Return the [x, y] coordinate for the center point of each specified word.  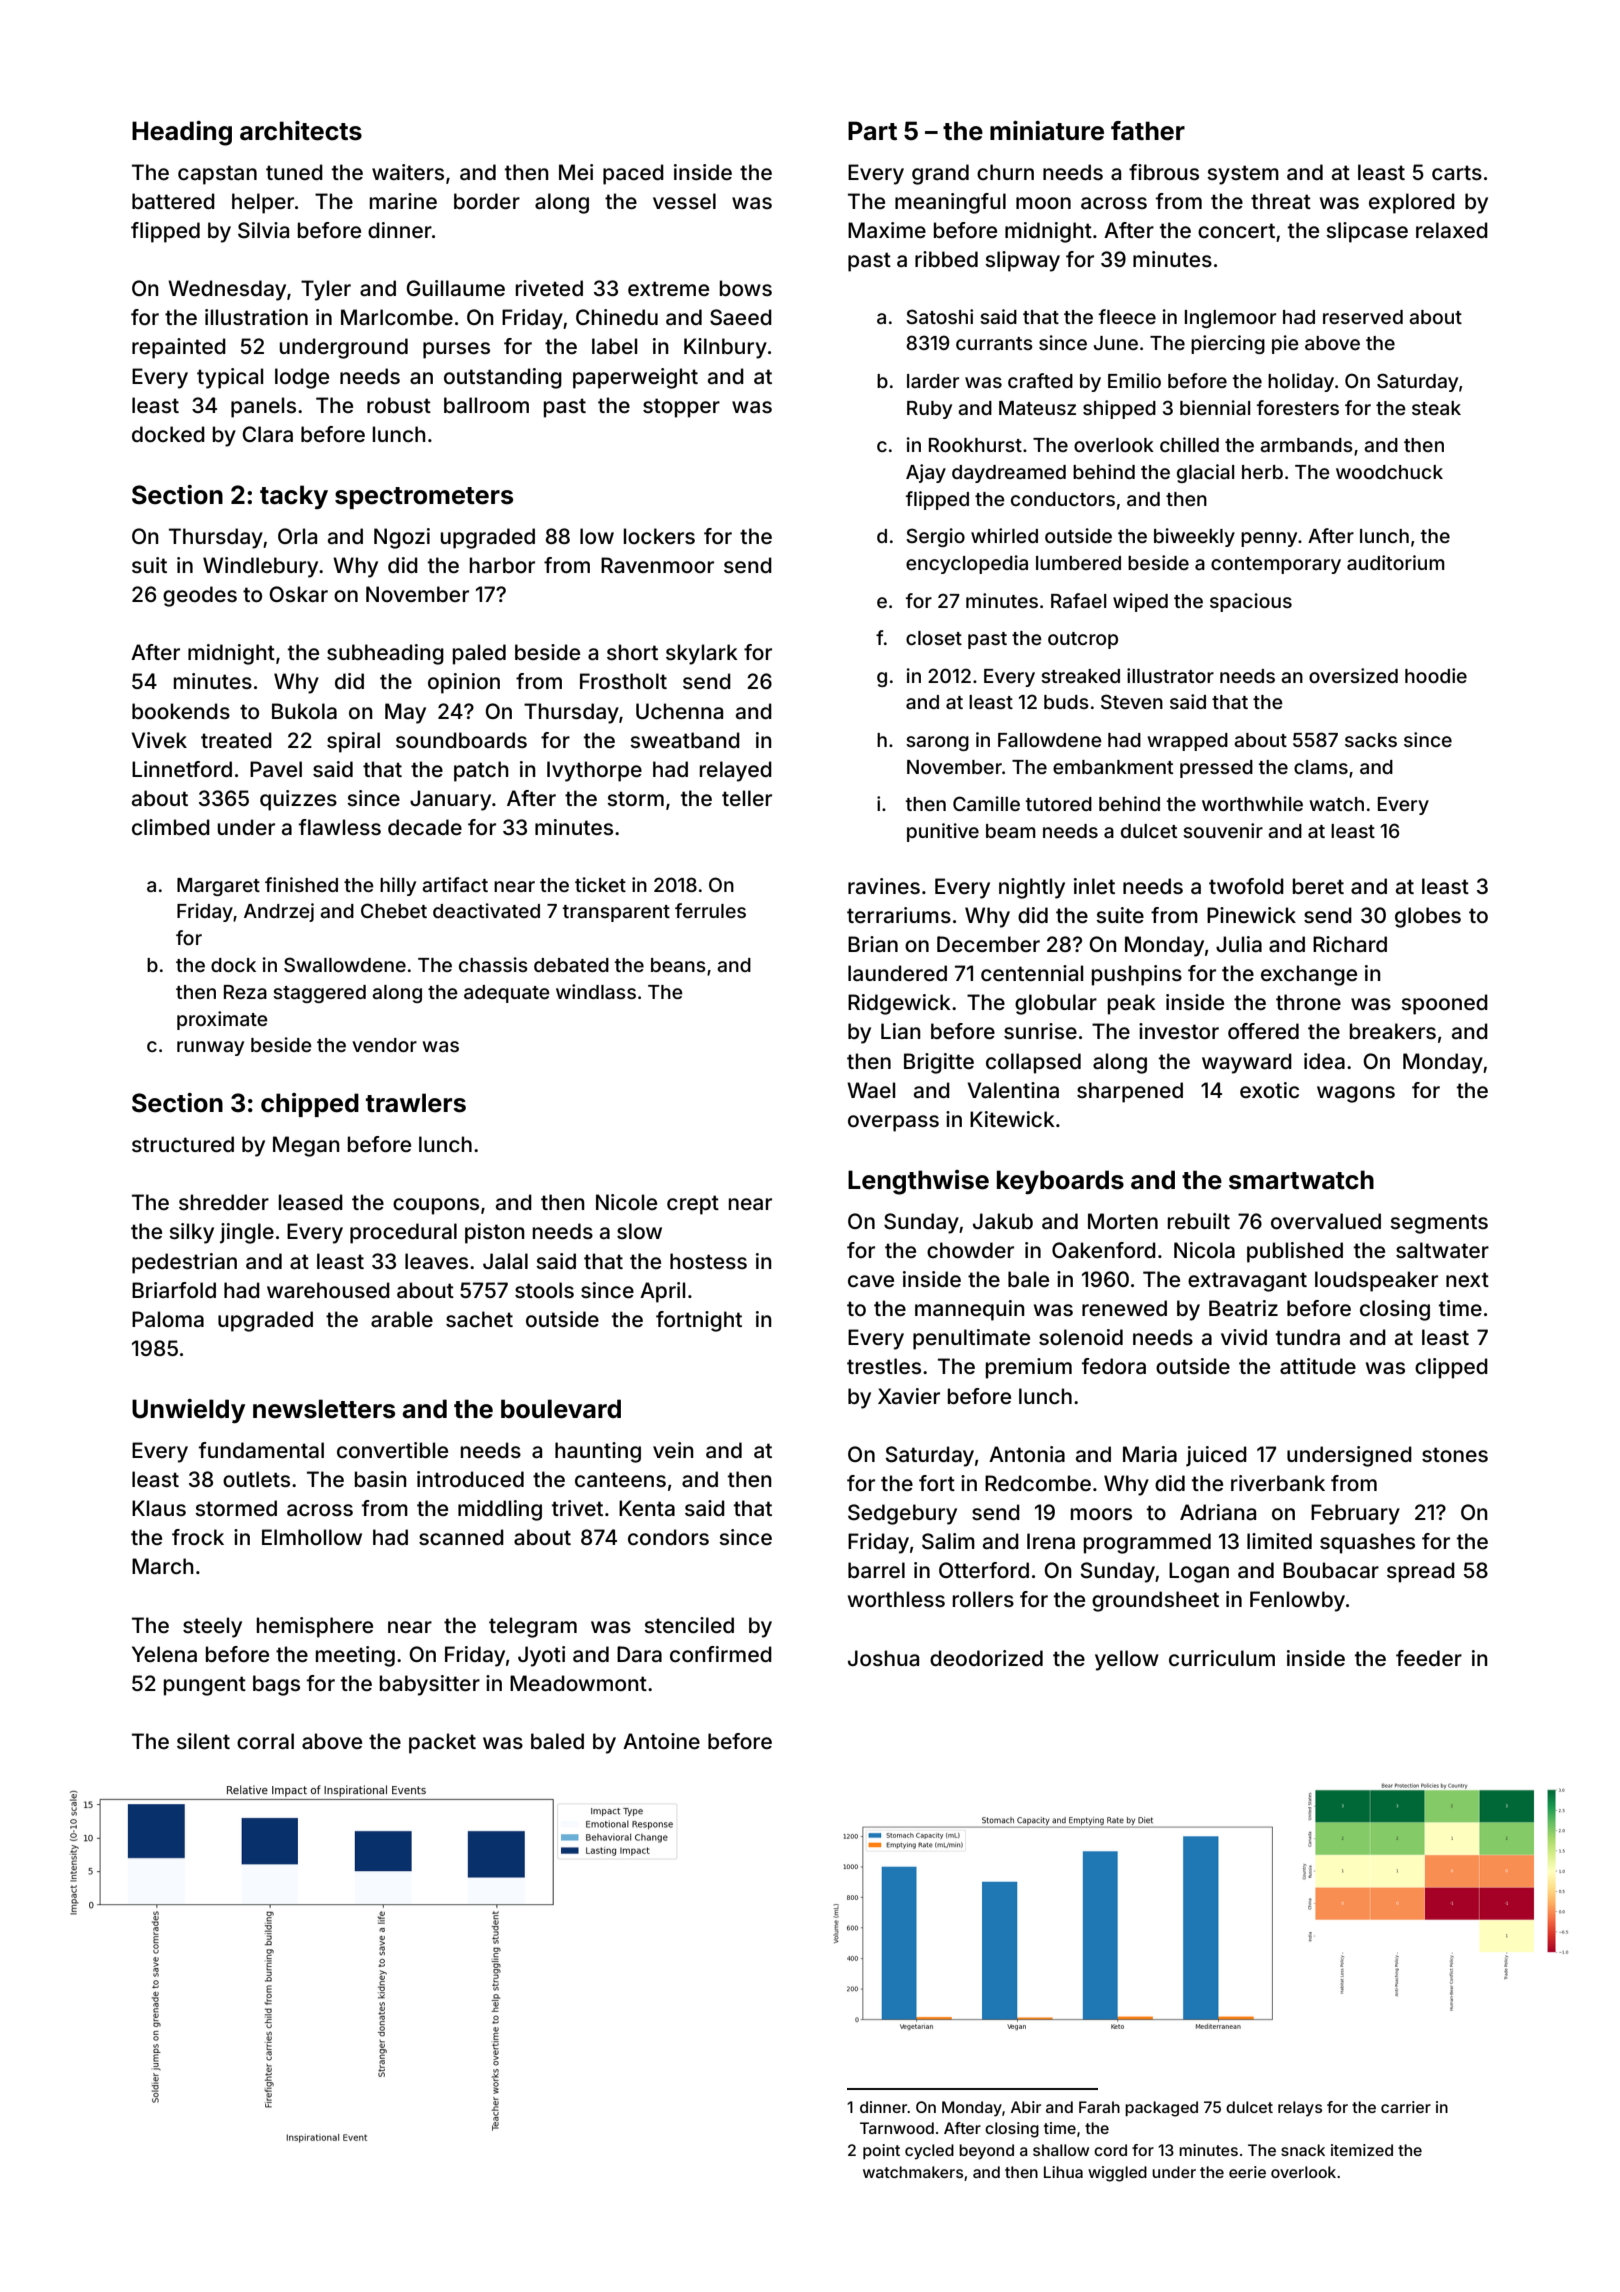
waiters [408, 172]
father [1148, 131]
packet [442, 1743]
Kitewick [1012, 1119]
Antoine [661, 1741]
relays [1300, 2109]
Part [872, 131]
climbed [171, 827]
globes [1428, 917]
